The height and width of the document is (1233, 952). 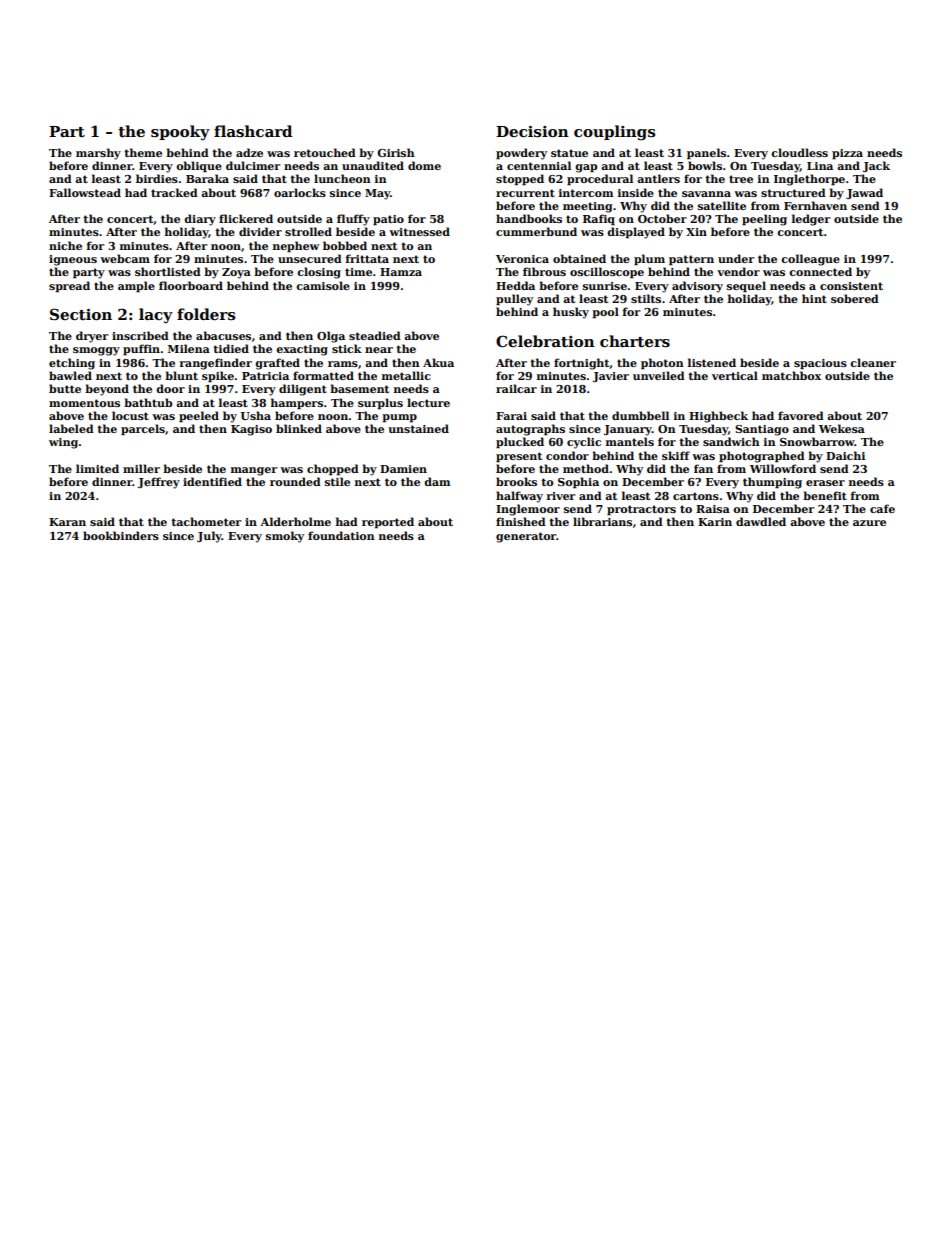 I want to click on spooky, so click(x=180, y=133).
